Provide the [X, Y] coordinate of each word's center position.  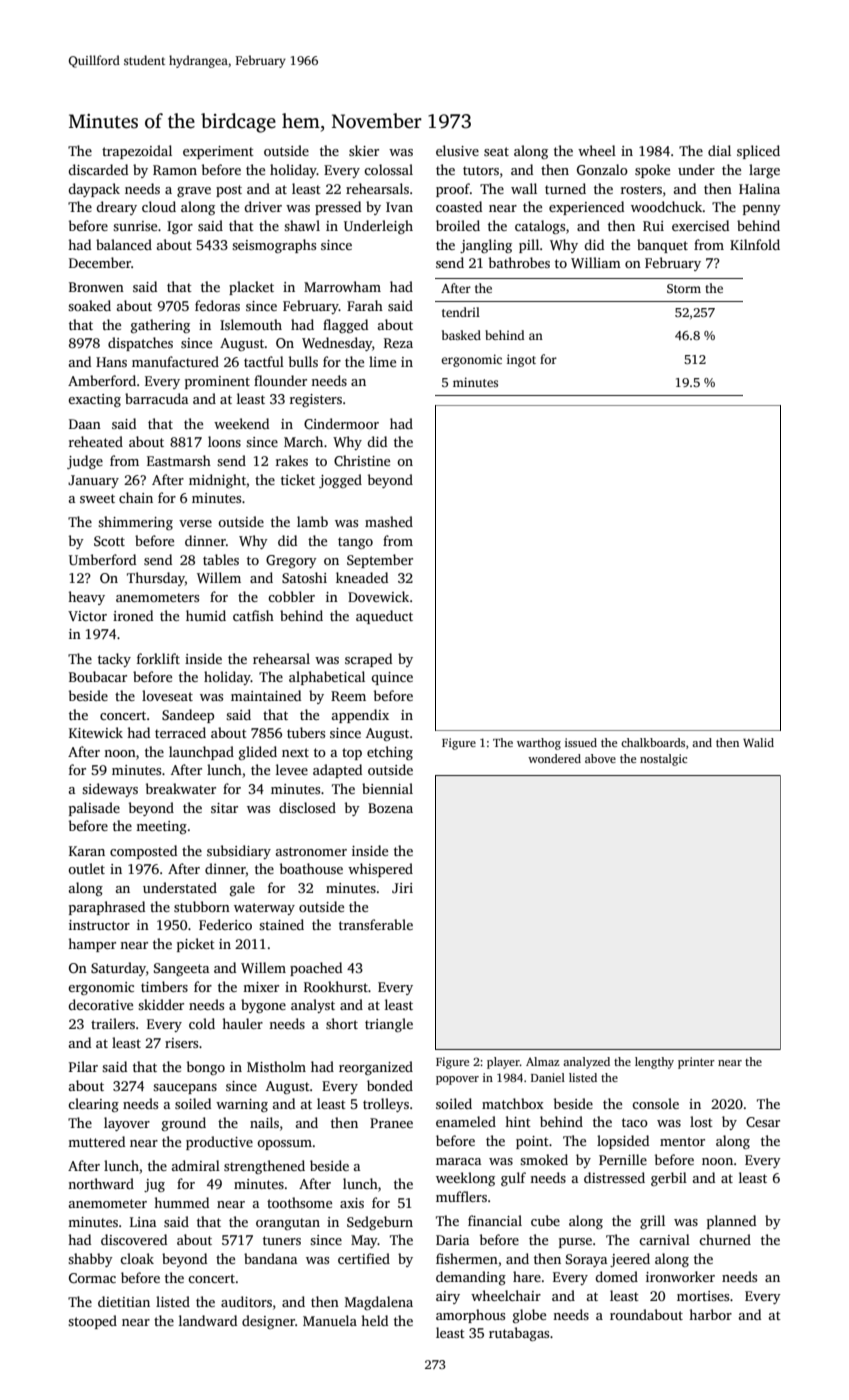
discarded [98, 169]
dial [719, 150]
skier [364, 150]
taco [635, 1122]
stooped [92, 1322]
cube [545, 1220]
